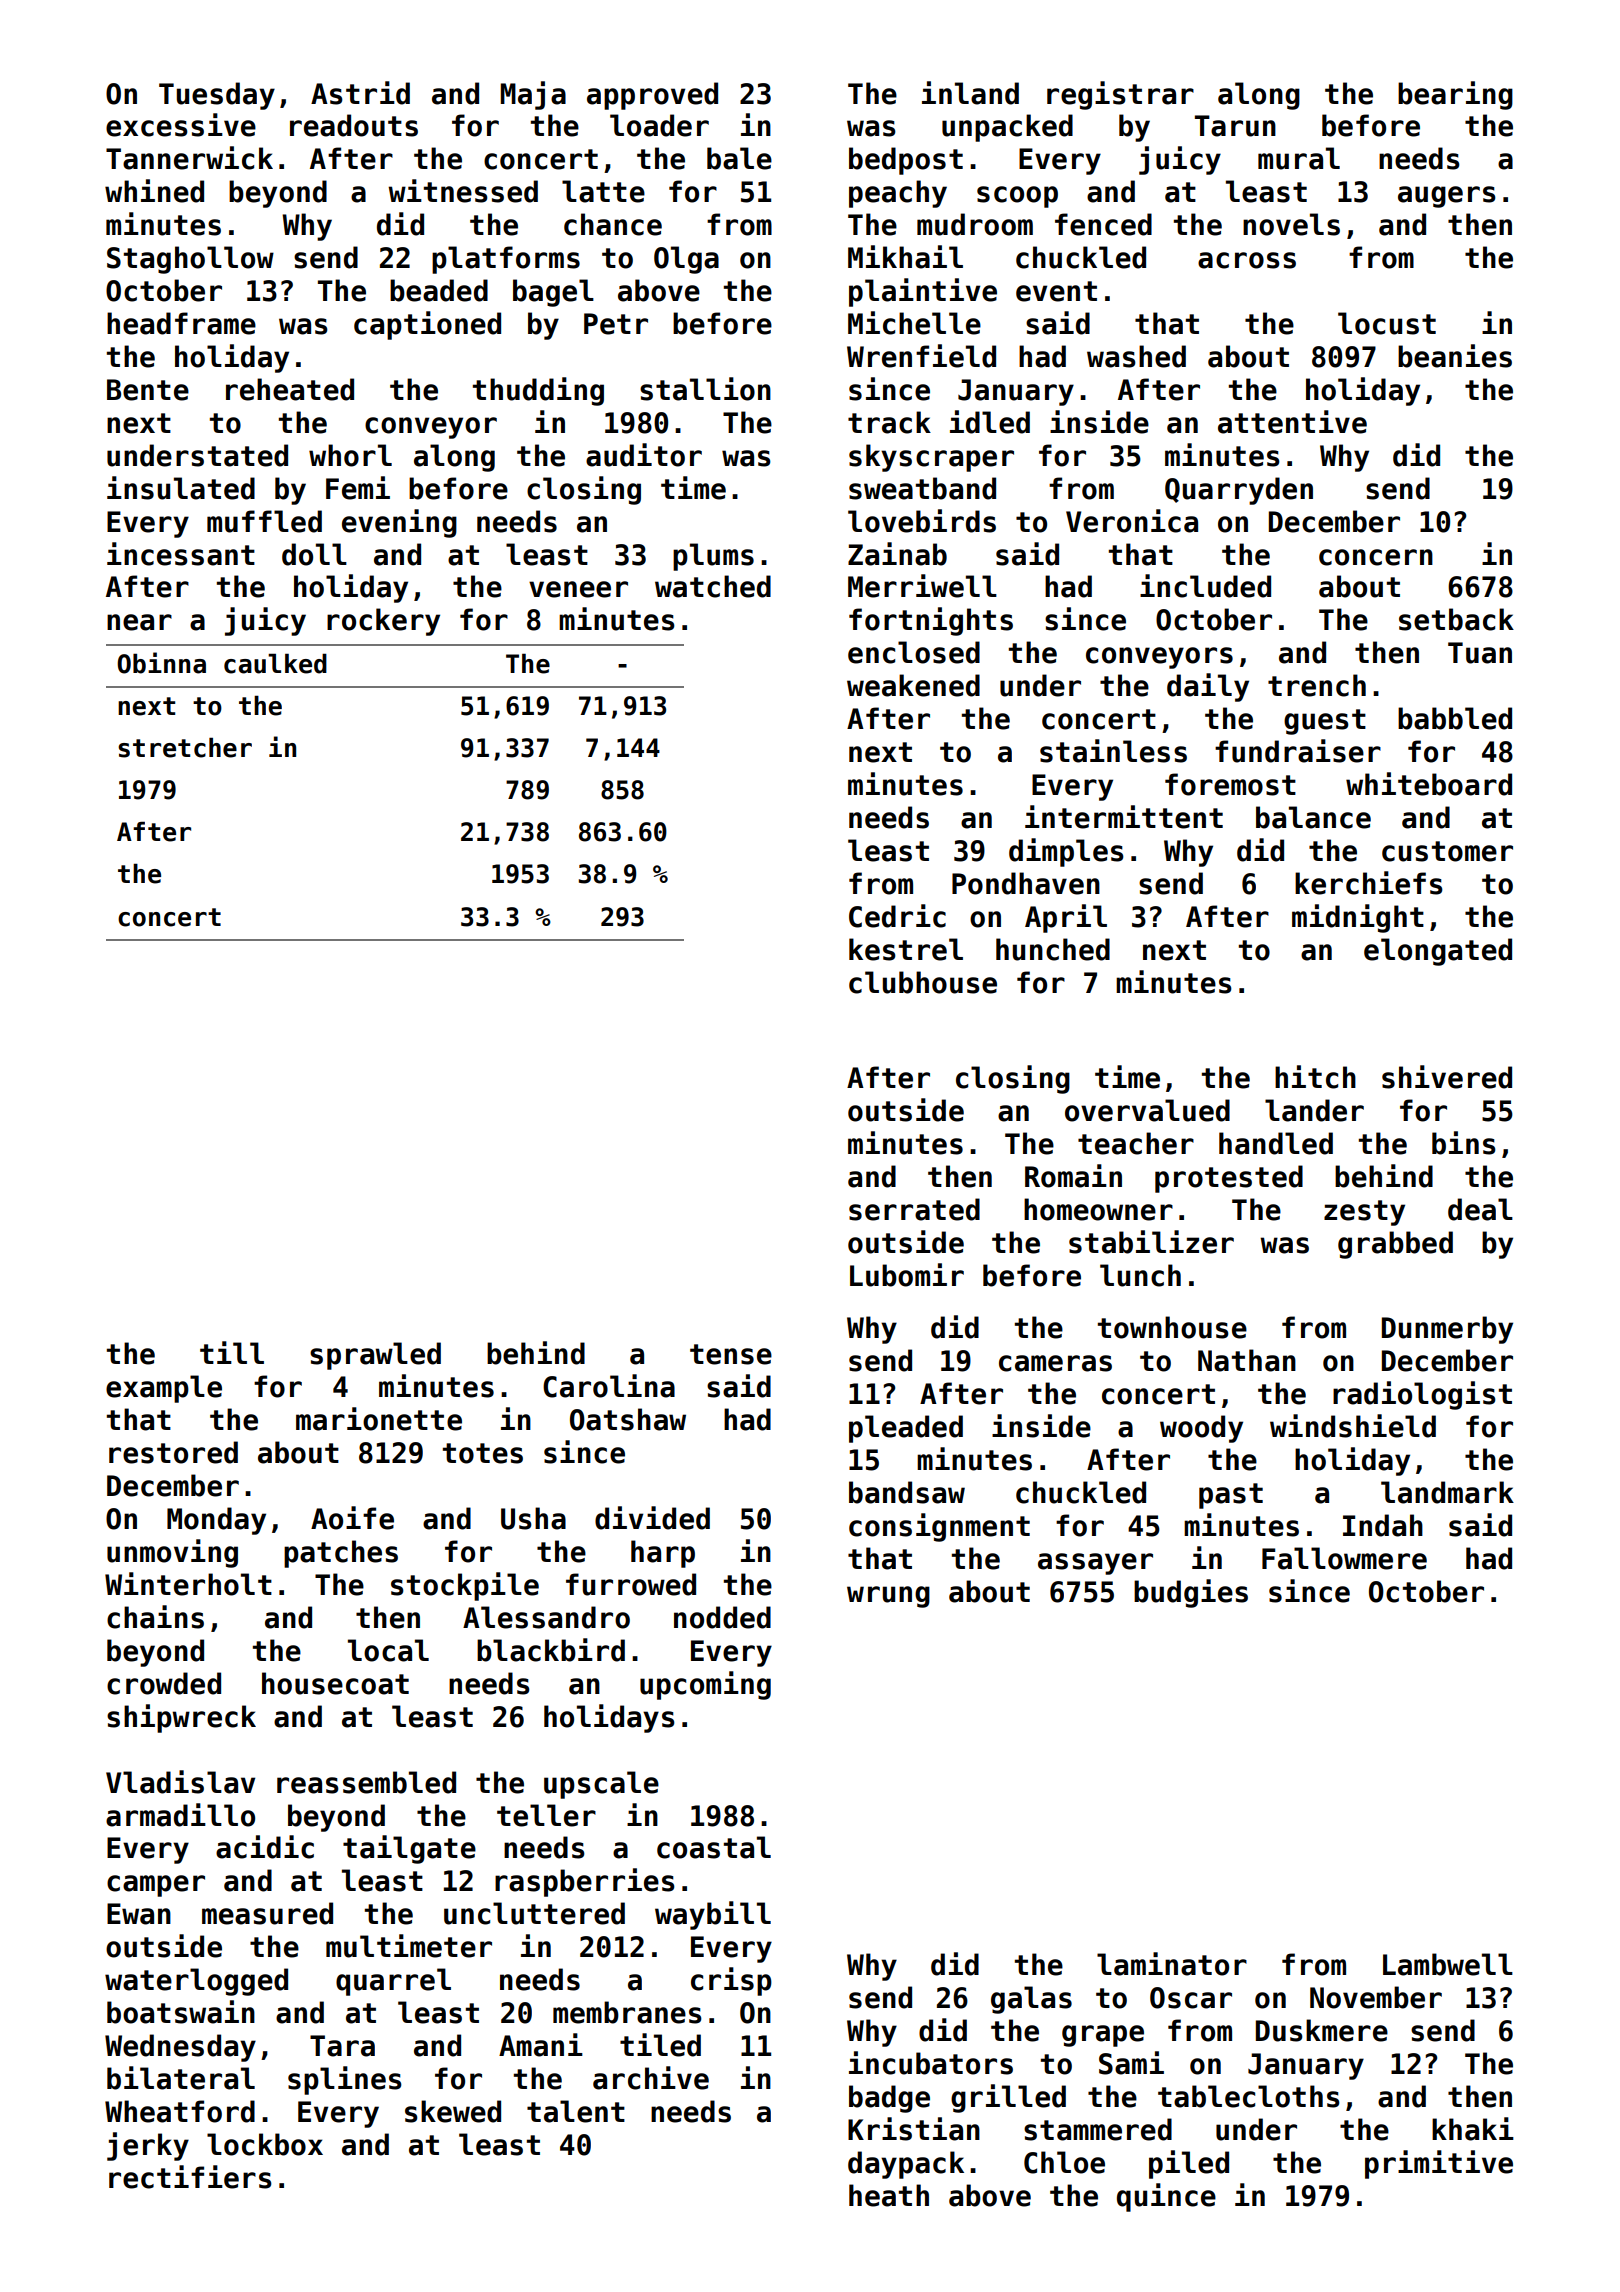 This document has width=1620, height=2292. What do you see at coordinates (889, 422) in the document?
I see `track` at bounding box center [889, 422].
